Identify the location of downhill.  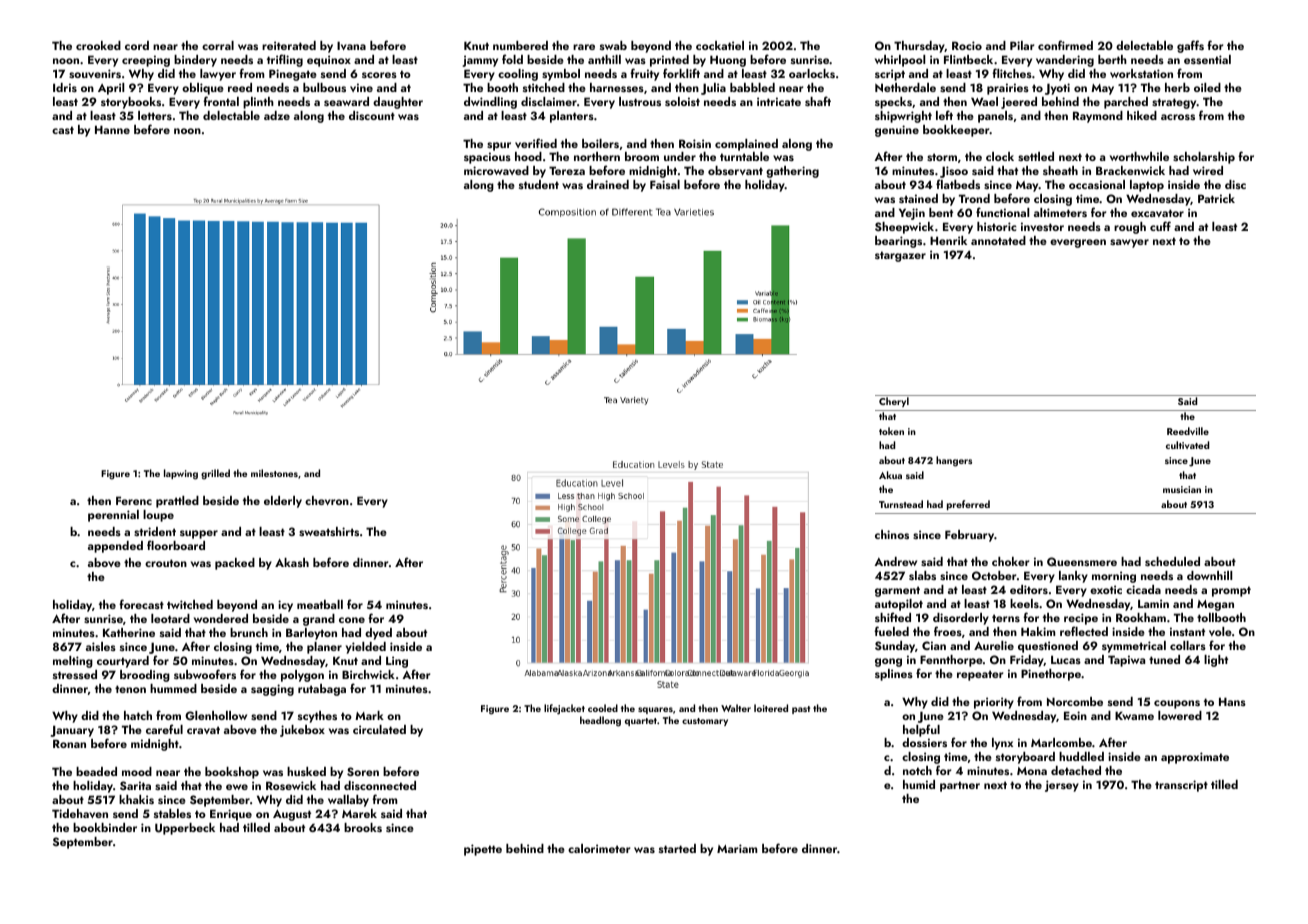
(1209, 575).
